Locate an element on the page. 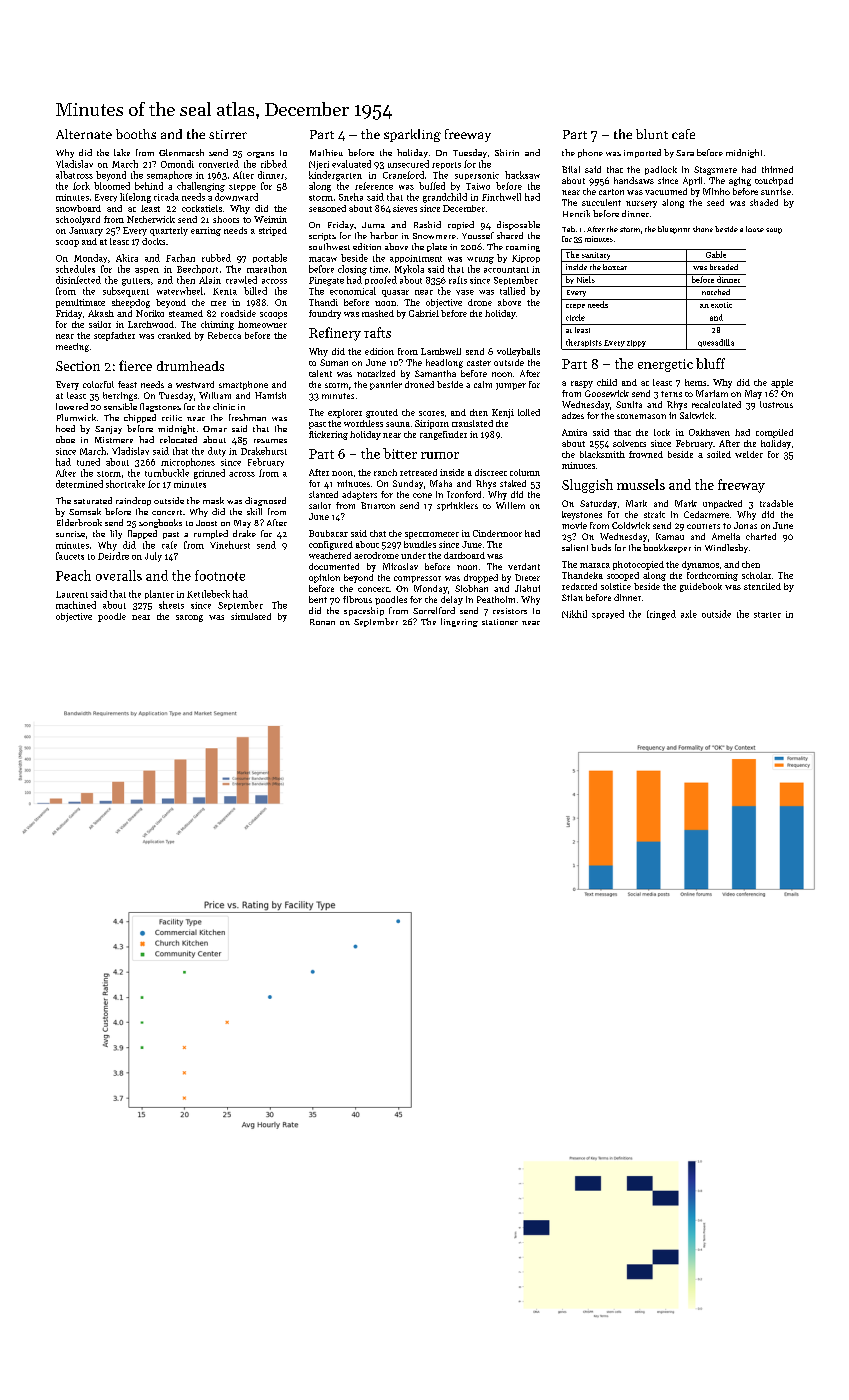 This page has width=849, height=1400. blunt is located at coordinates (652, 134).
